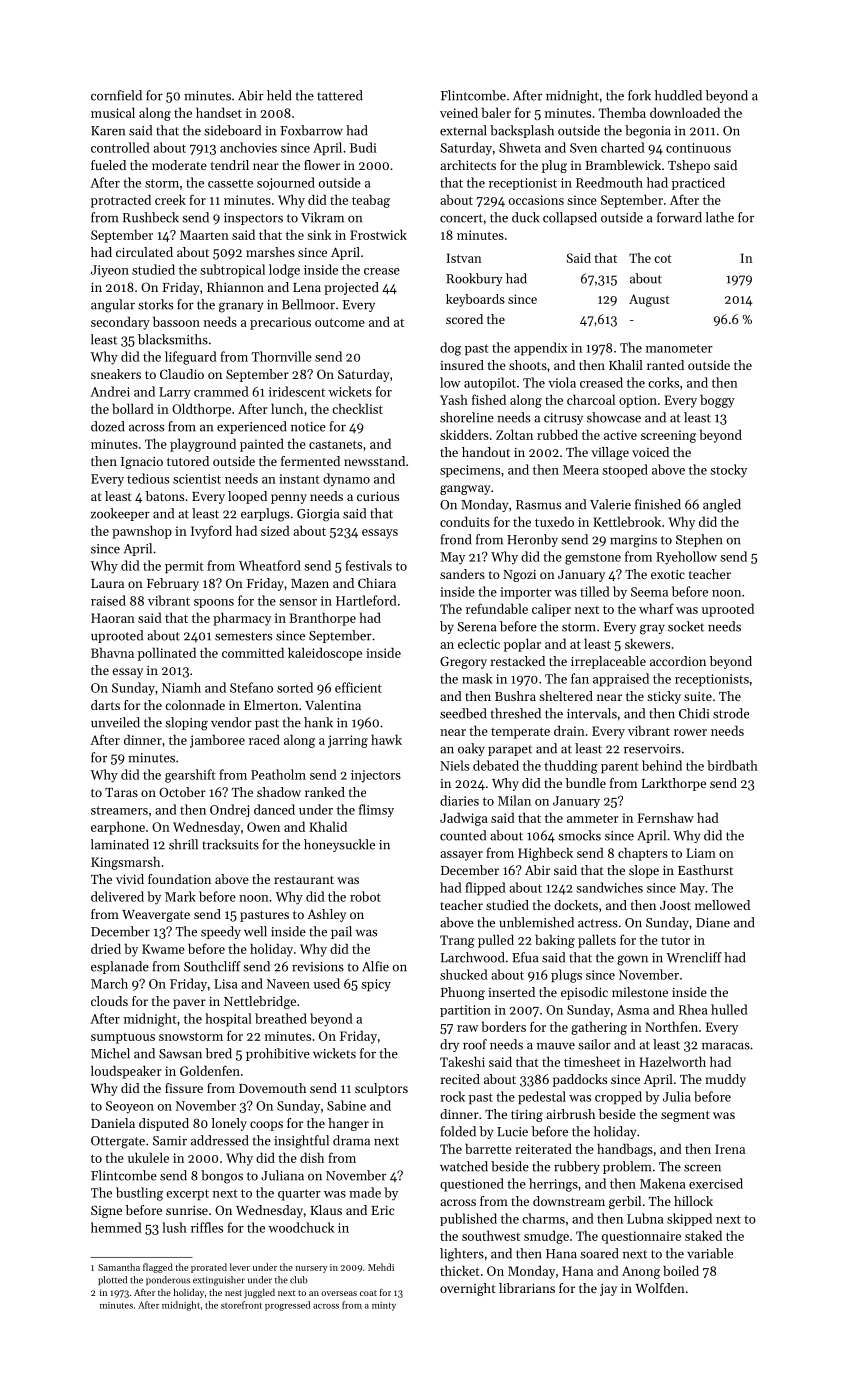 The width and height of the screenshot is (849, 1400). What do you see at coordinates (106, 1211) in the screenshot?
I see `Signe` at bounding box center [106, 1211].
